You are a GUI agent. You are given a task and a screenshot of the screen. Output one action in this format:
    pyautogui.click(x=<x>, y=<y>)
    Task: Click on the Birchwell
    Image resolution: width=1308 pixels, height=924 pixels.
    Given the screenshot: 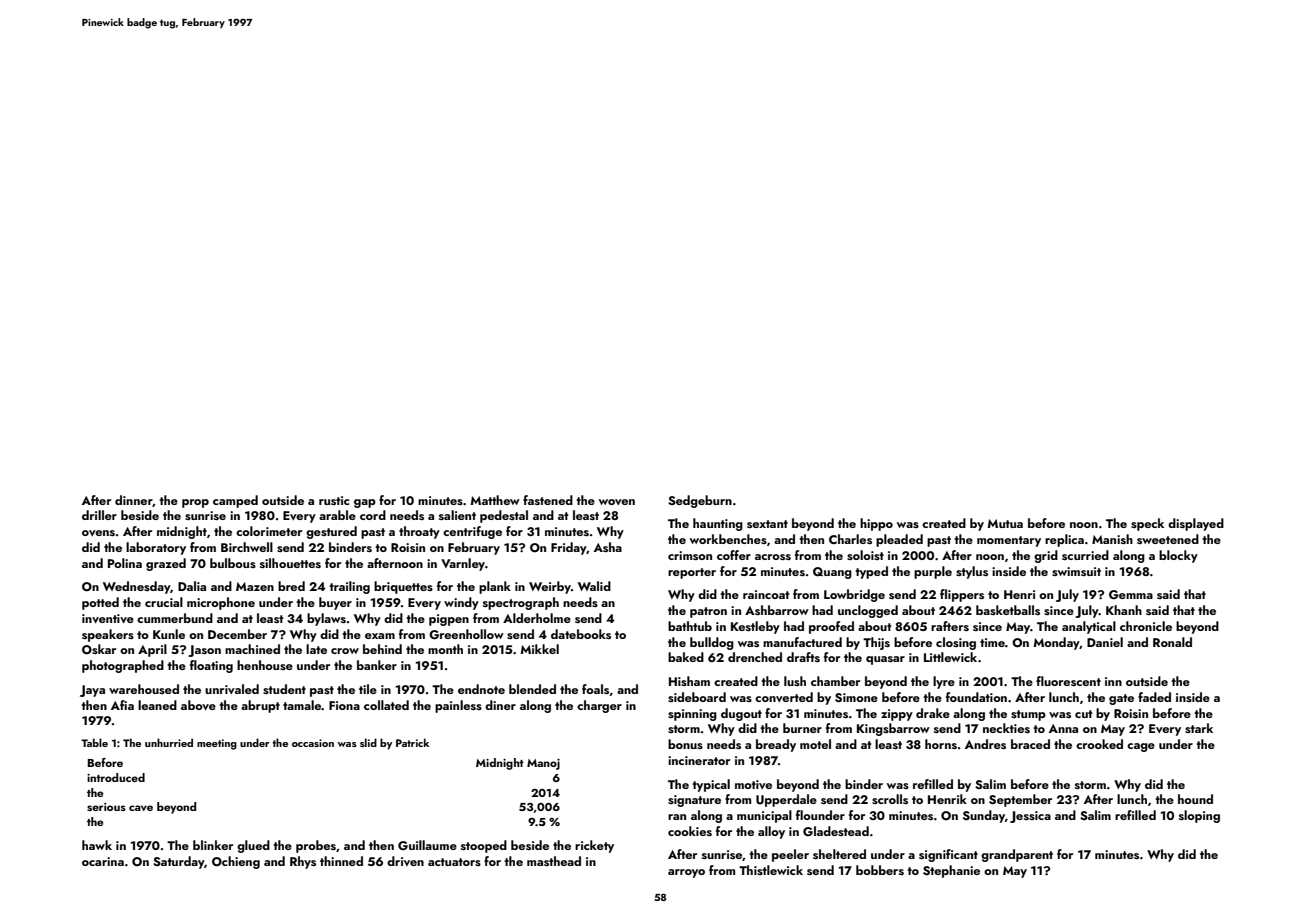 What is the action you would take?
    pyautogui.click(x=247, y=547)
